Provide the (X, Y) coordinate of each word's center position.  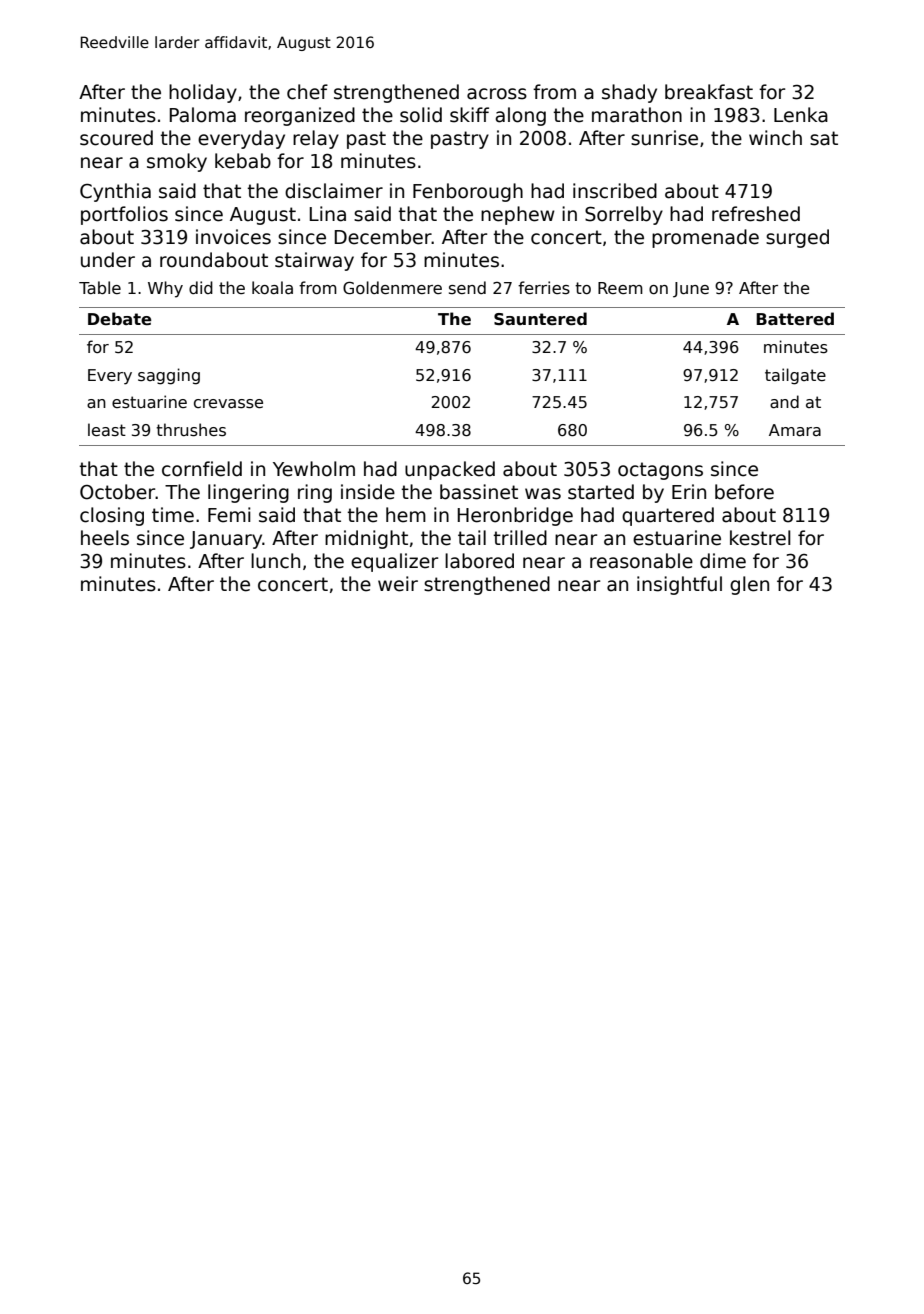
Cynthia (115, 192)
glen (749, 585)
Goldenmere (392, 288)
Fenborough (468, 192)
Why (165, 289)
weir (398, 584)
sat (824, 138)
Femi (229, 515)
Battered (795, 319)
